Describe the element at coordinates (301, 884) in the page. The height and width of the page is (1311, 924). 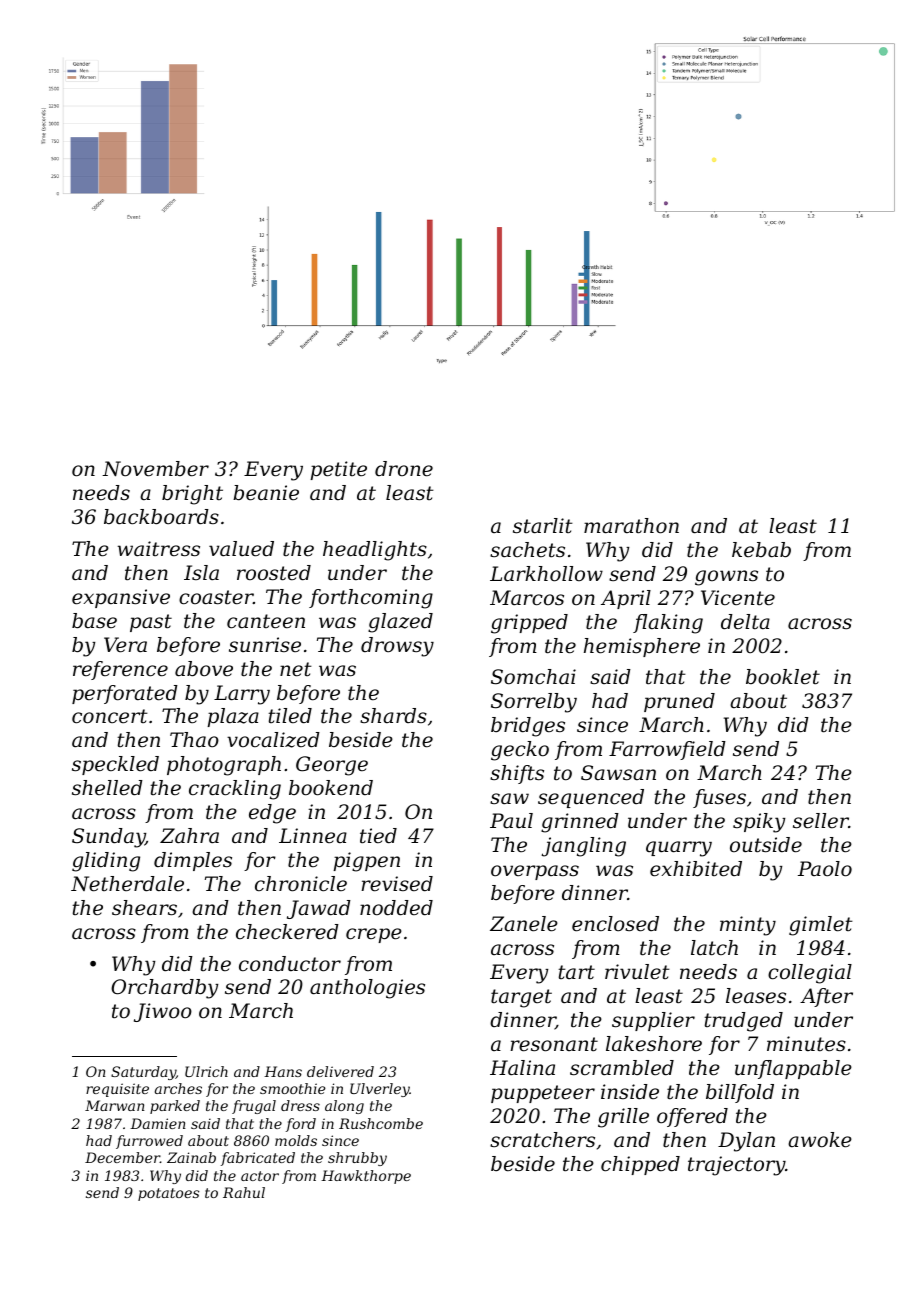
I see `chronicle` at that location.
